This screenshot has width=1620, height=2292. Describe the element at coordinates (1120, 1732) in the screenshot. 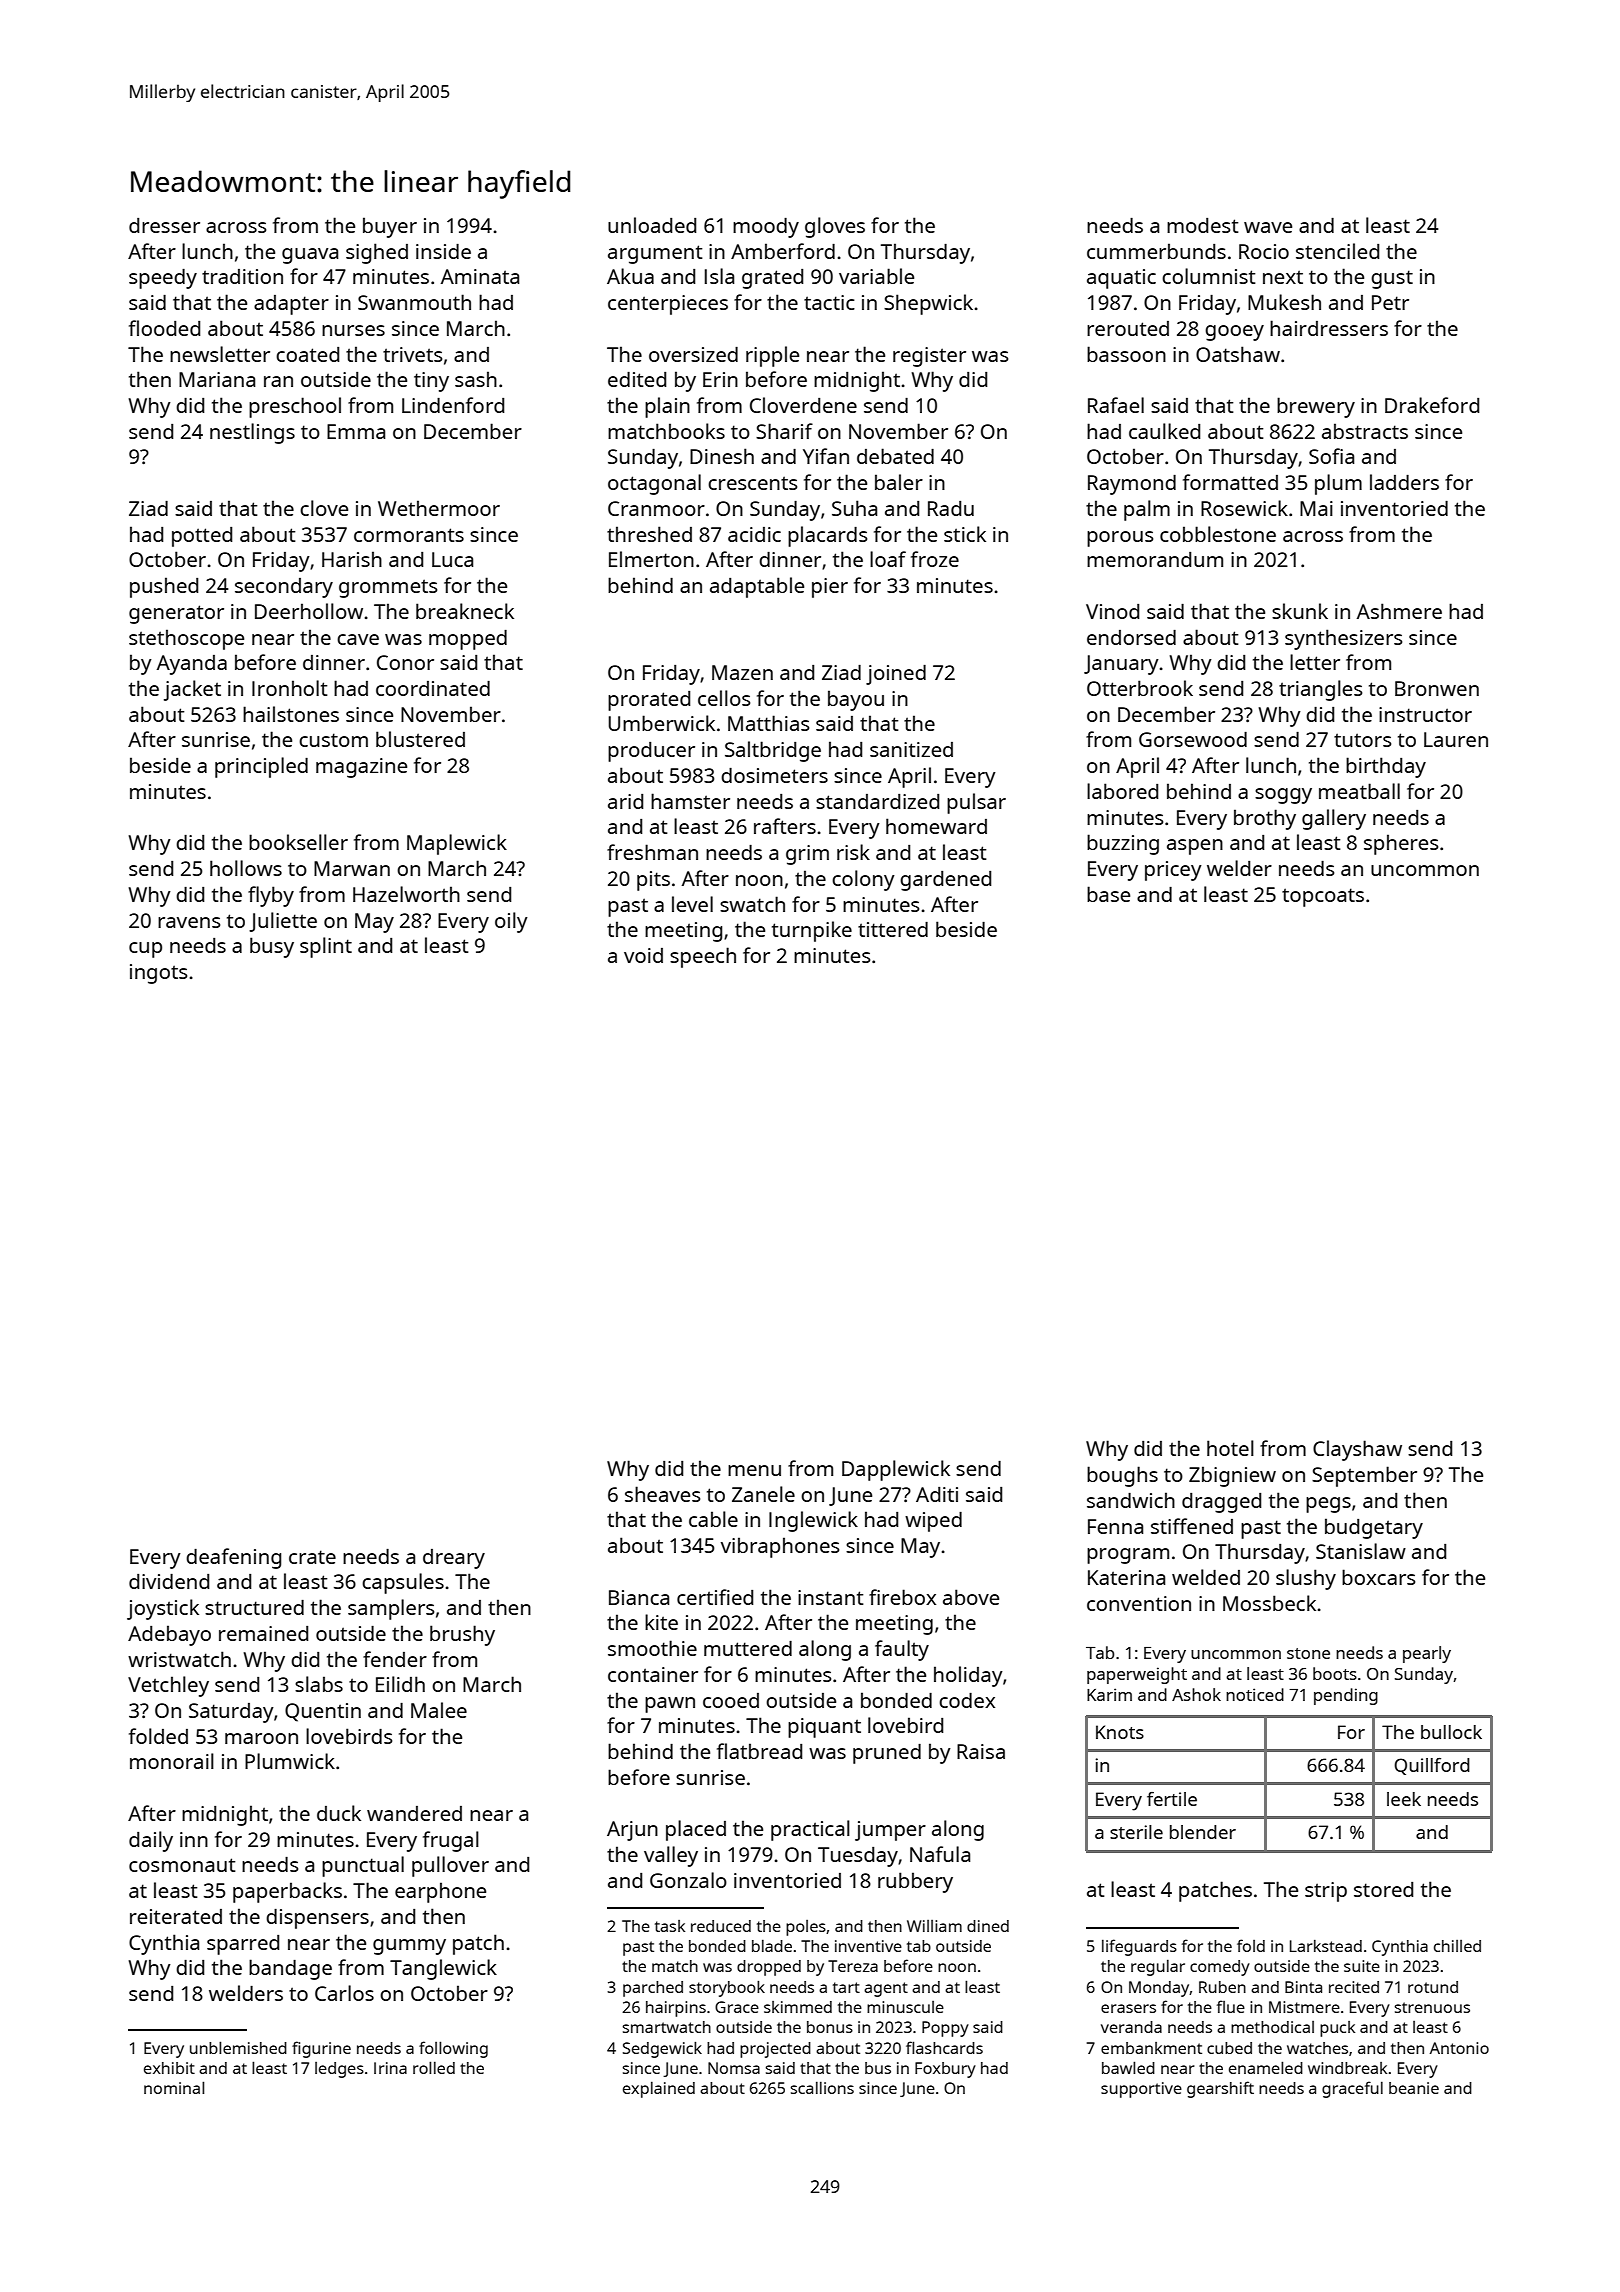

I see `Knots` at that location.
